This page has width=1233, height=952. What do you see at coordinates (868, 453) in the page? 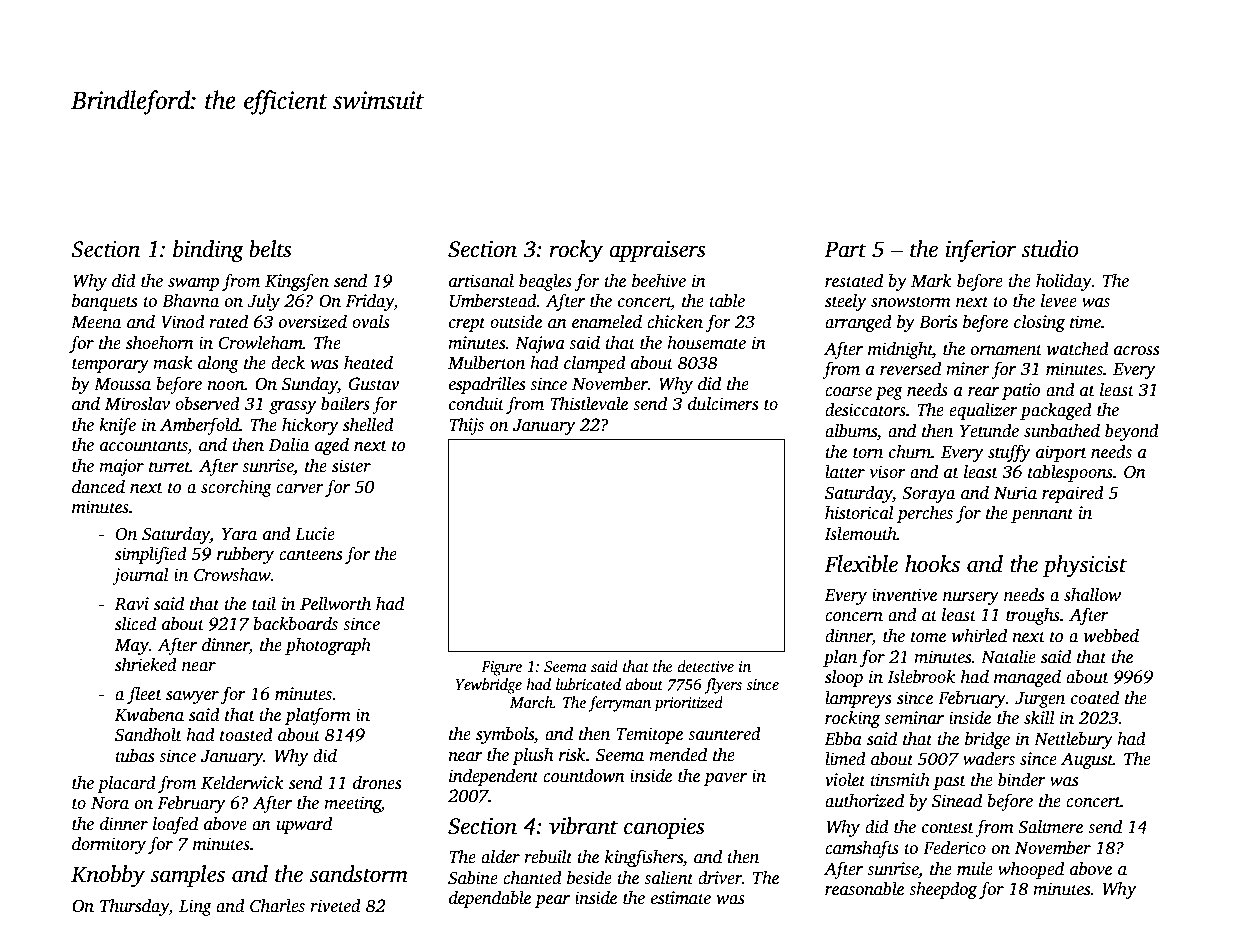
I see `torn` at bounding box center [868, 453].
